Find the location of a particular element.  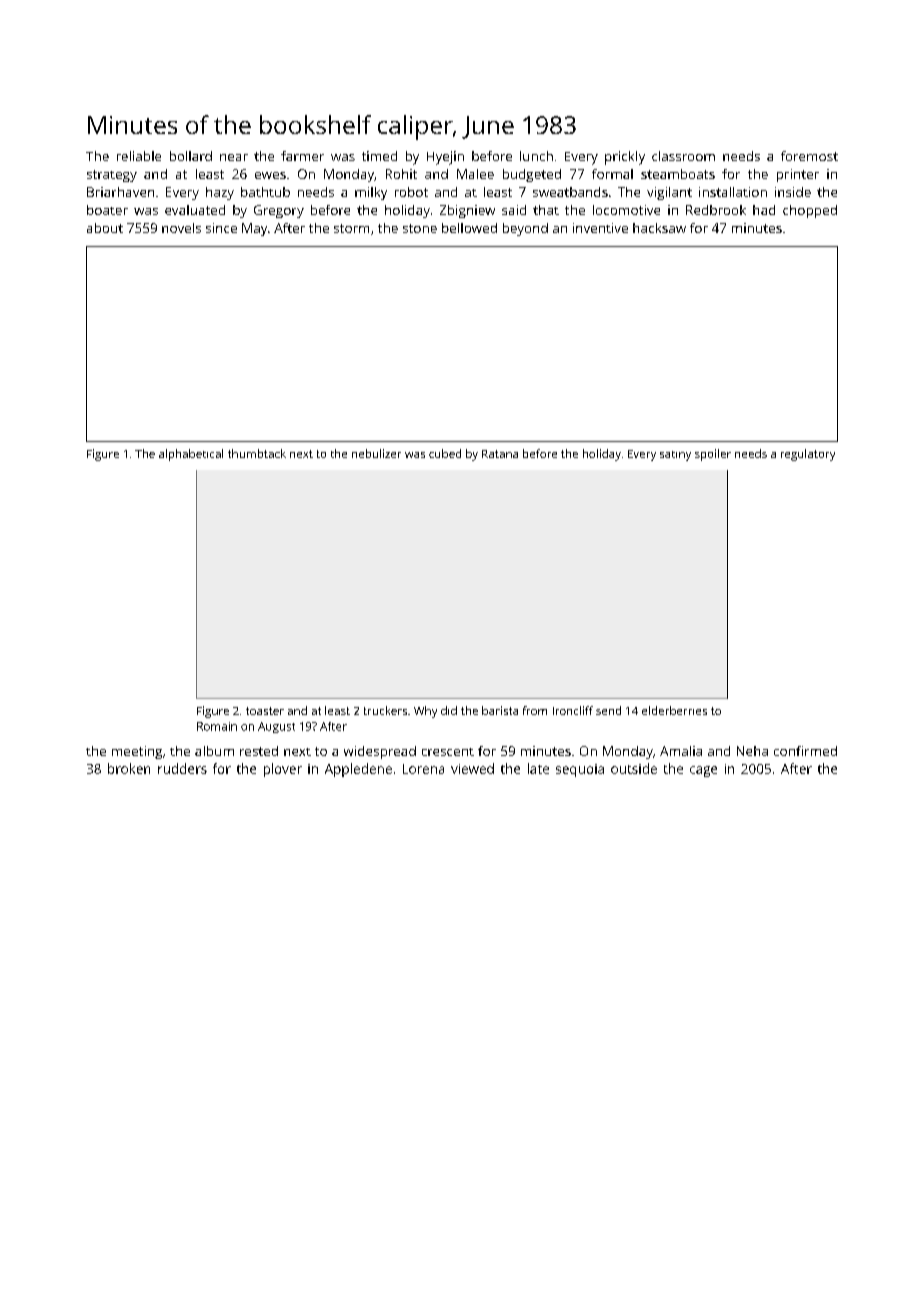

Ratana is located at coordinates (500, 454).
